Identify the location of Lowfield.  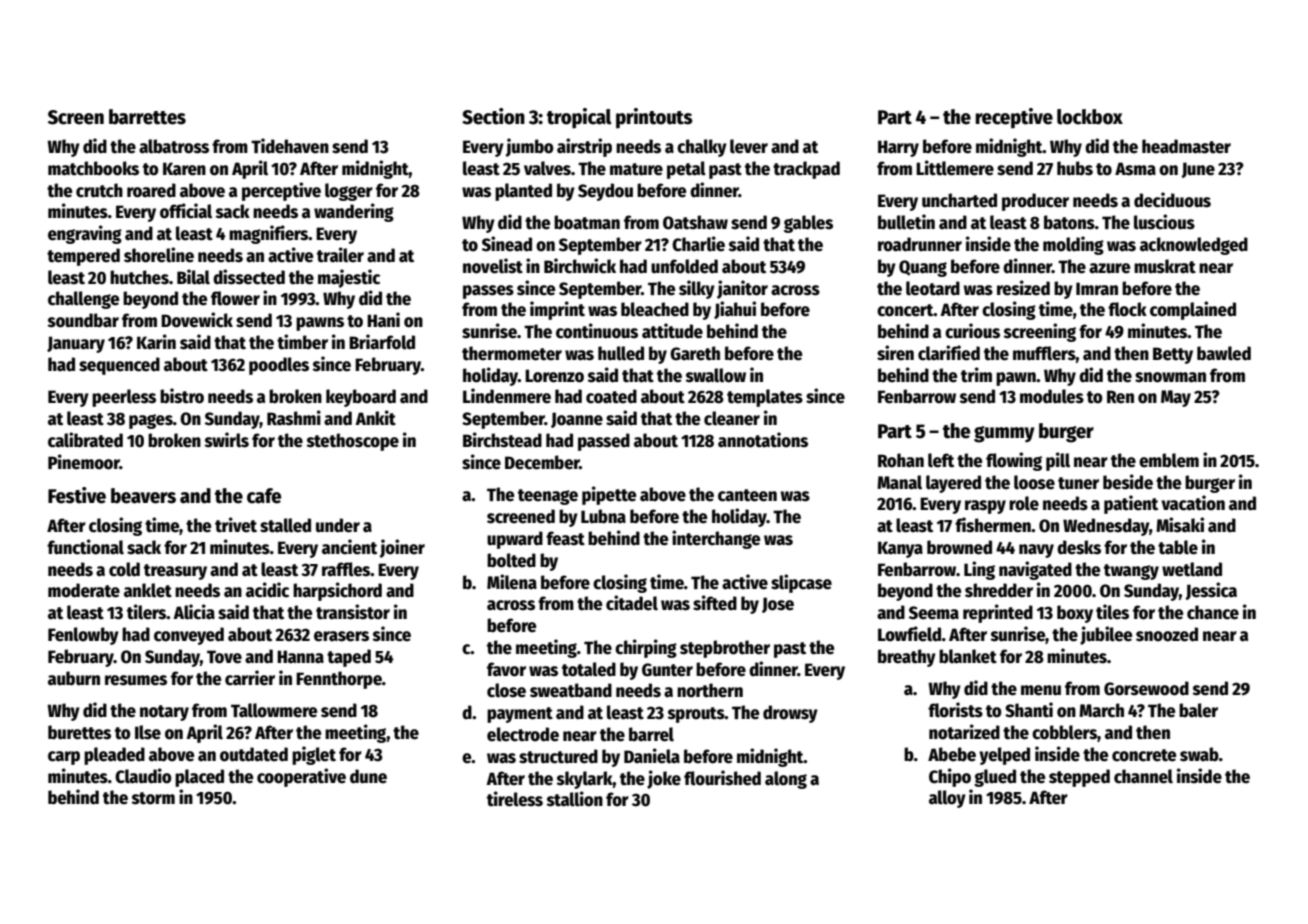
(909, 634).
